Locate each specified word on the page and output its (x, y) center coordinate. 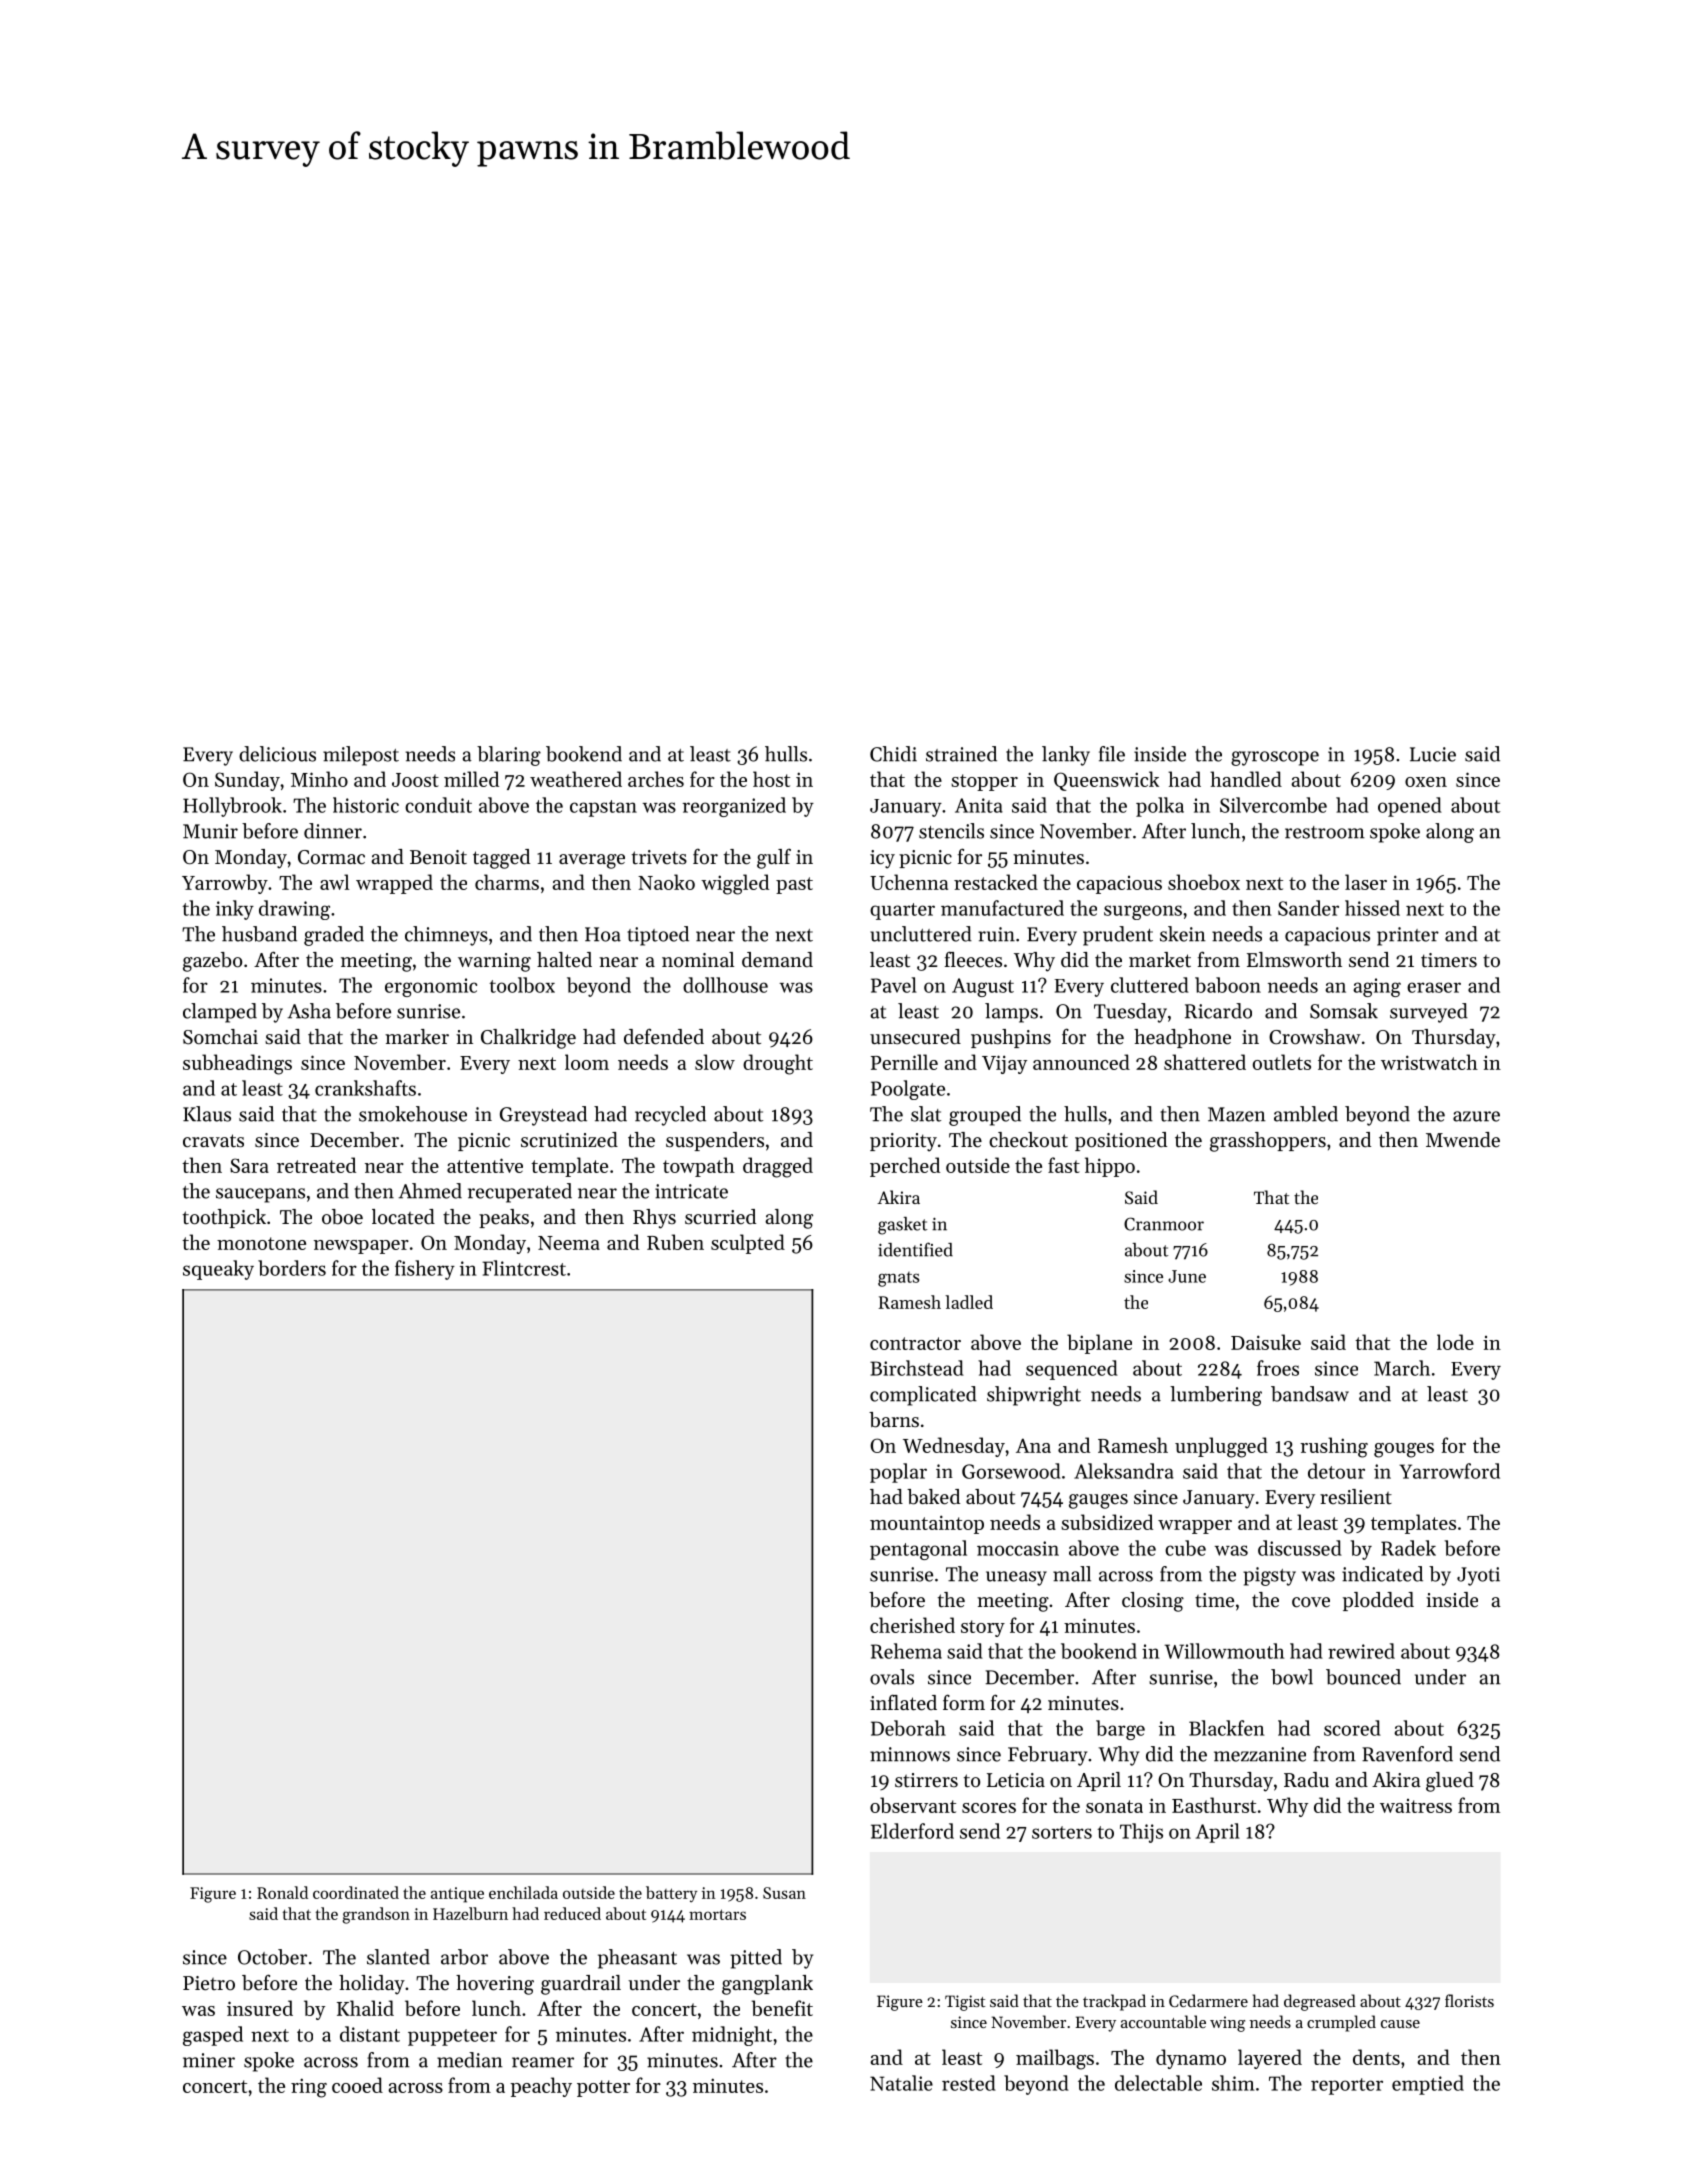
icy (882, 859)
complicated (923, 1396)
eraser (1434, 987)
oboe (342, 1217)
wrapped (394, 884)
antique (457, 1895)
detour (1336, 1471)
